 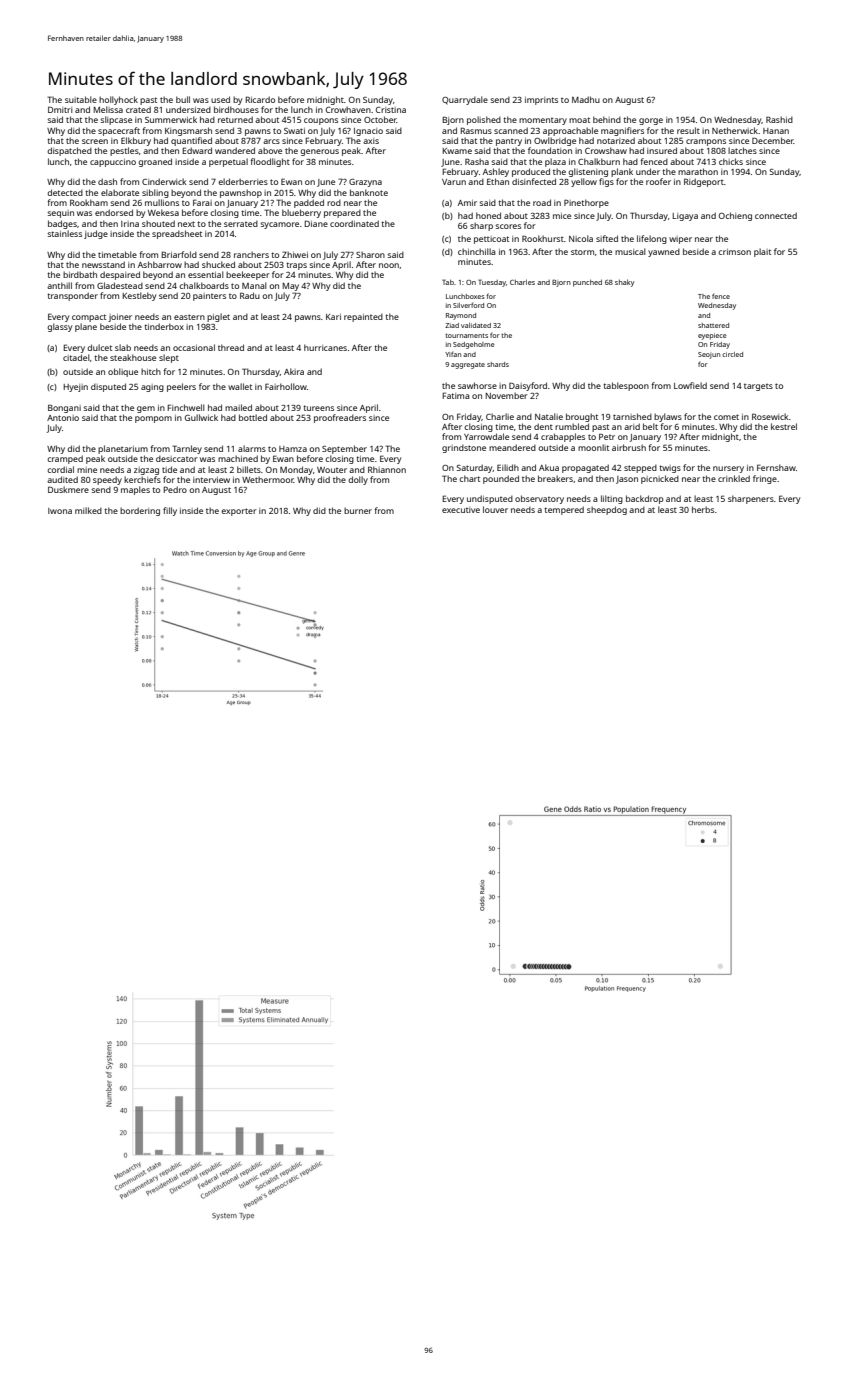 What do you see at coordinates (358, 480) in the screenshot?
I see `dolly` at bounding box center [358, 480].
